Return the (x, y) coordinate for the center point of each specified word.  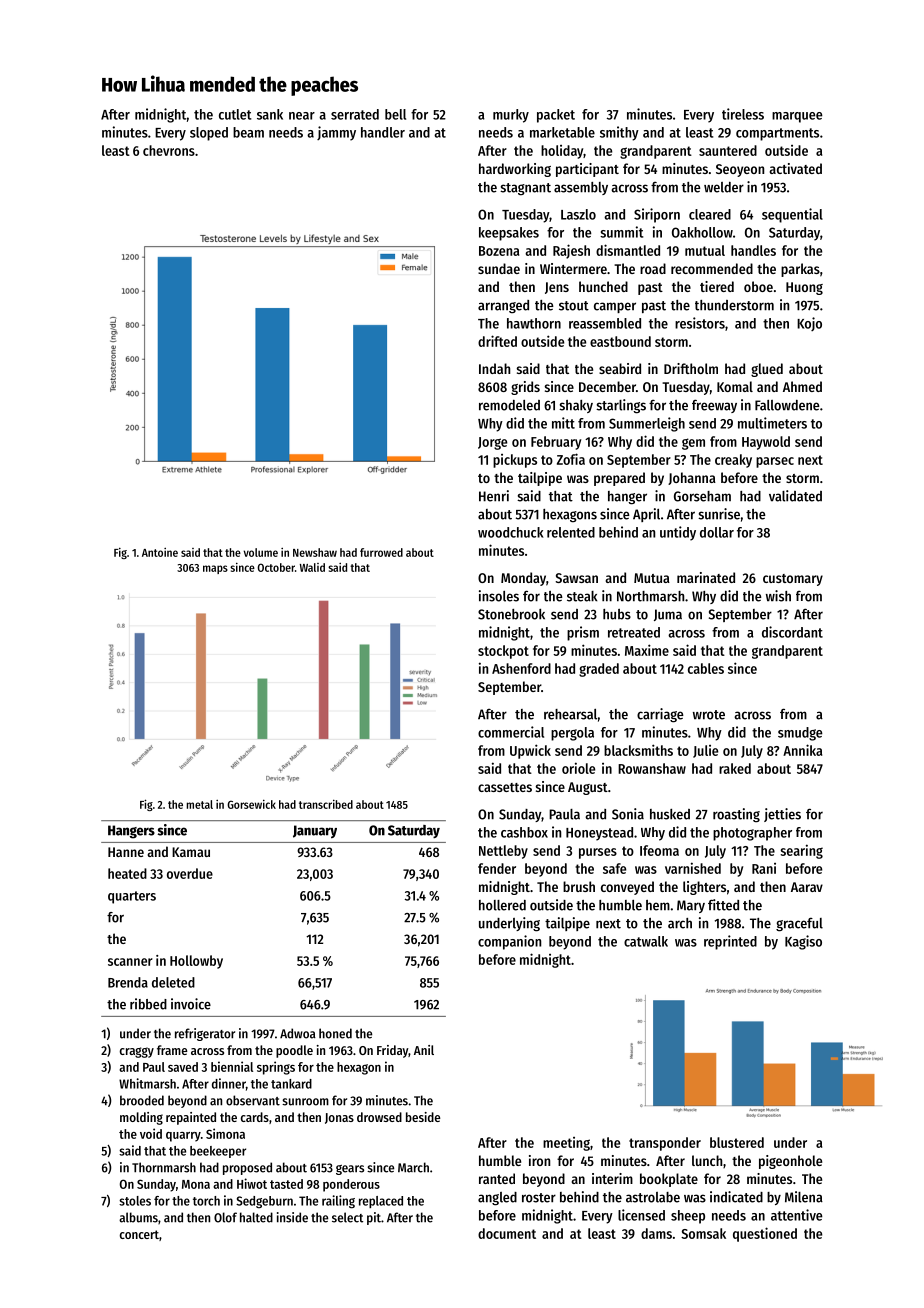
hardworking (515, 170)
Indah (494, 368)
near (302, 116)
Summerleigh (647, 424)
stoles (135, 1201)
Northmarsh (650, 596)
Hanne (126, 852)
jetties (782, 815)
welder (724, 187)
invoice (191, 1004)
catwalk (646, 941)
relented (571, 532)
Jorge (492, 443)
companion (509, 942)
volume (261, 552)
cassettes (505, 787)
